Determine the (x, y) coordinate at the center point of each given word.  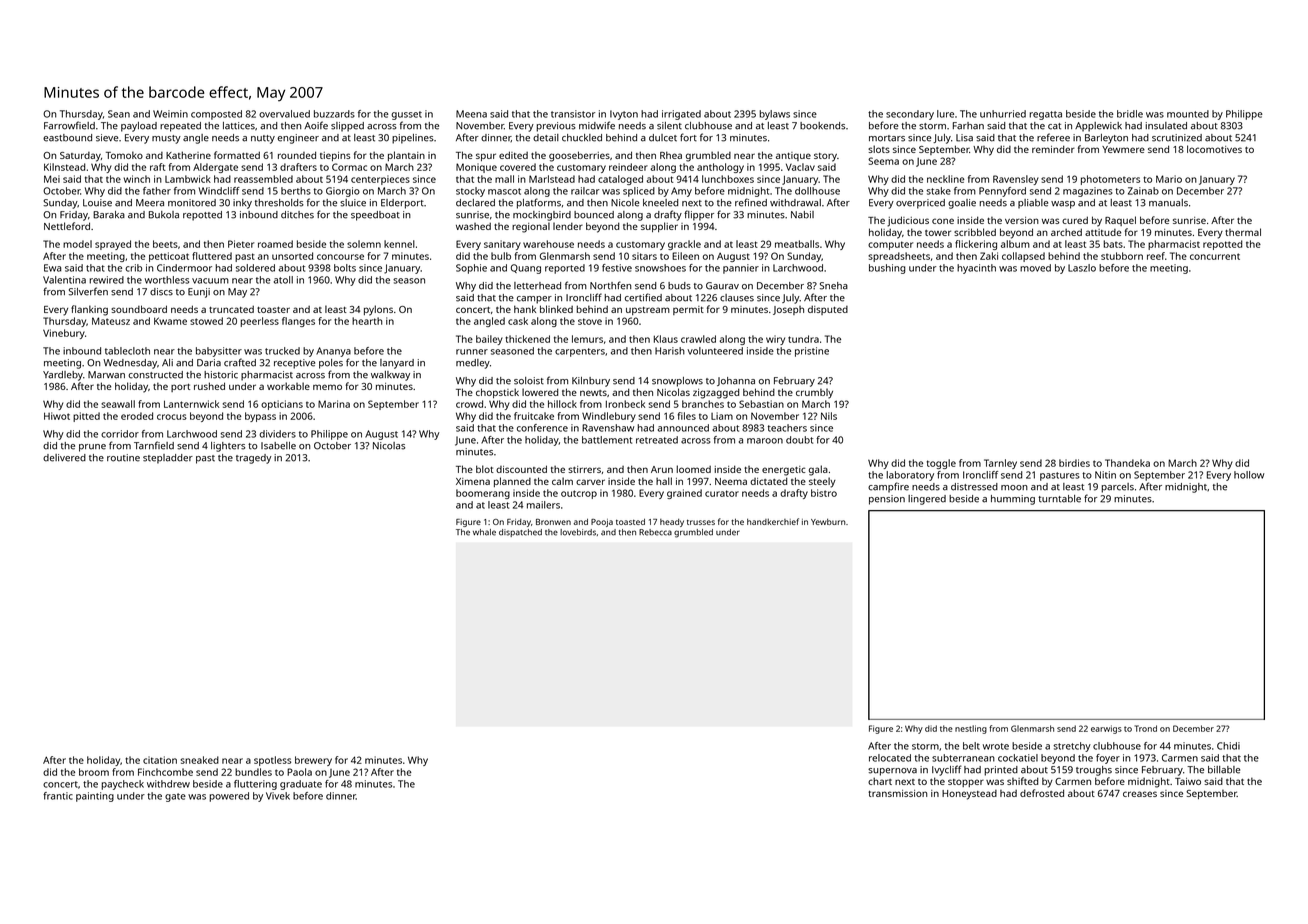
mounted (1188, 114)
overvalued (284, 114)
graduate (301, 785)
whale (484, 532)
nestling (971, 729)
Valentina (64, 280)
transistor (573, 114)
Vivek (278, 796)
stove (590, 321)
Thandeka (1127, 463)
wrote (996, 746)
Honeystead (969, 795)
